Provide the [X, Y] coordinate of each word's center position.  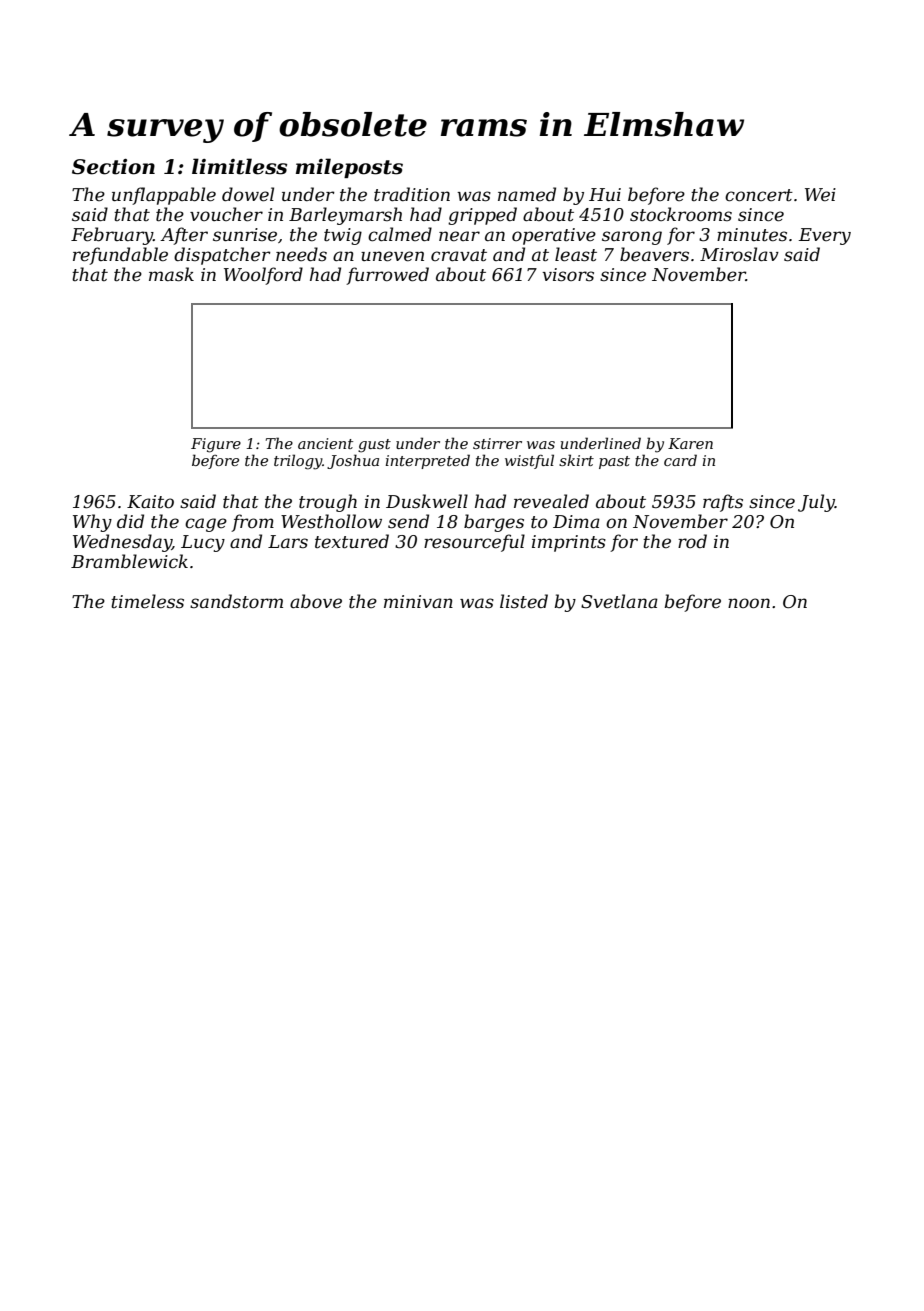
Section [113, 167]
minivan [418, 601]
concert [759, 195]
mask [171, 274]
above [316, 601]
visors [568, 274]
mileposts [349, 168]
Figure [216, 445]
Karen [690, 443]
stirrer [497, 443]
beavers [654, 254]
